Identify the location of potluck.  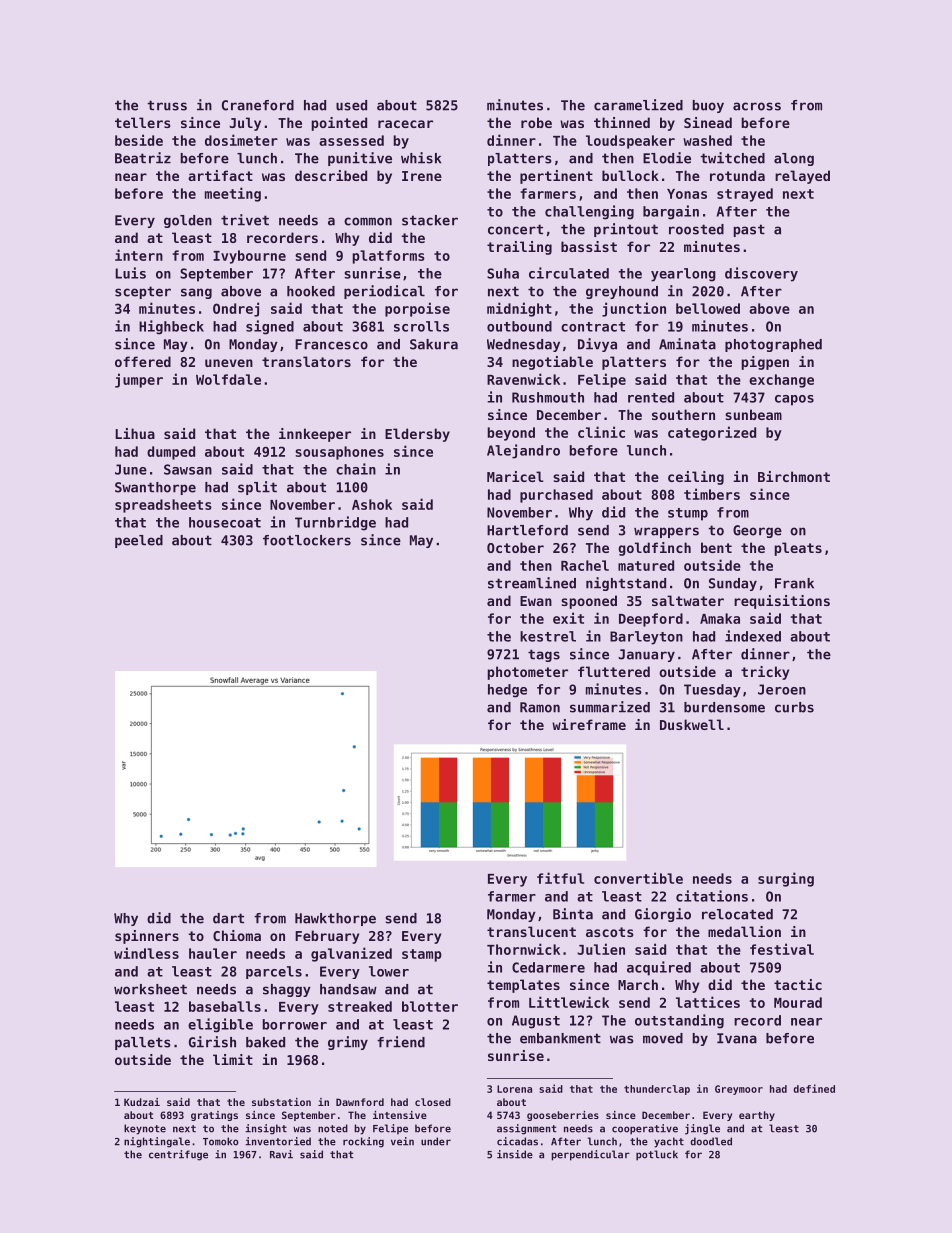
(657, 1155).
